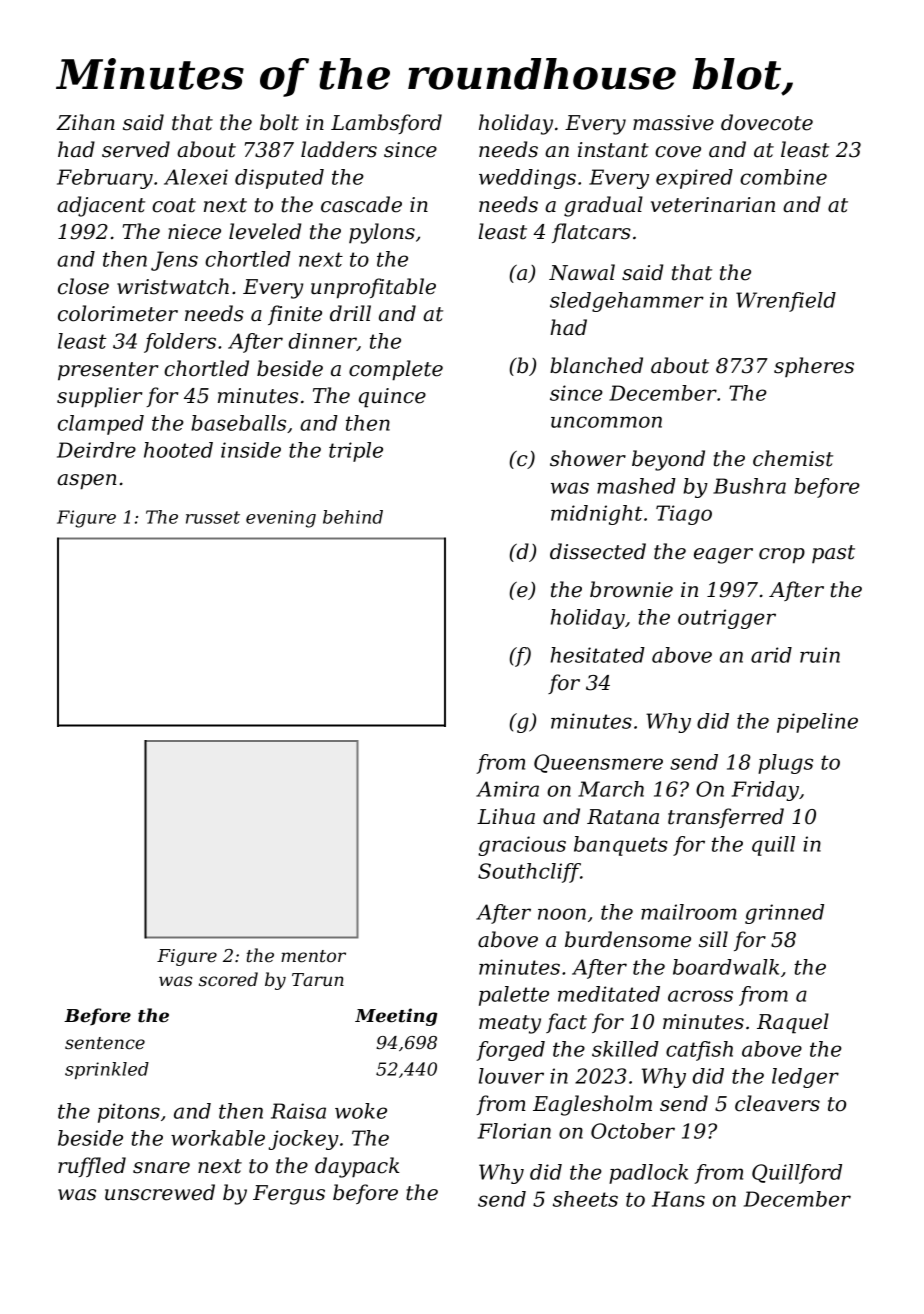 The height and width of the screenshot is (1314, 924). I want to click on Amira, so click(507, 789).
